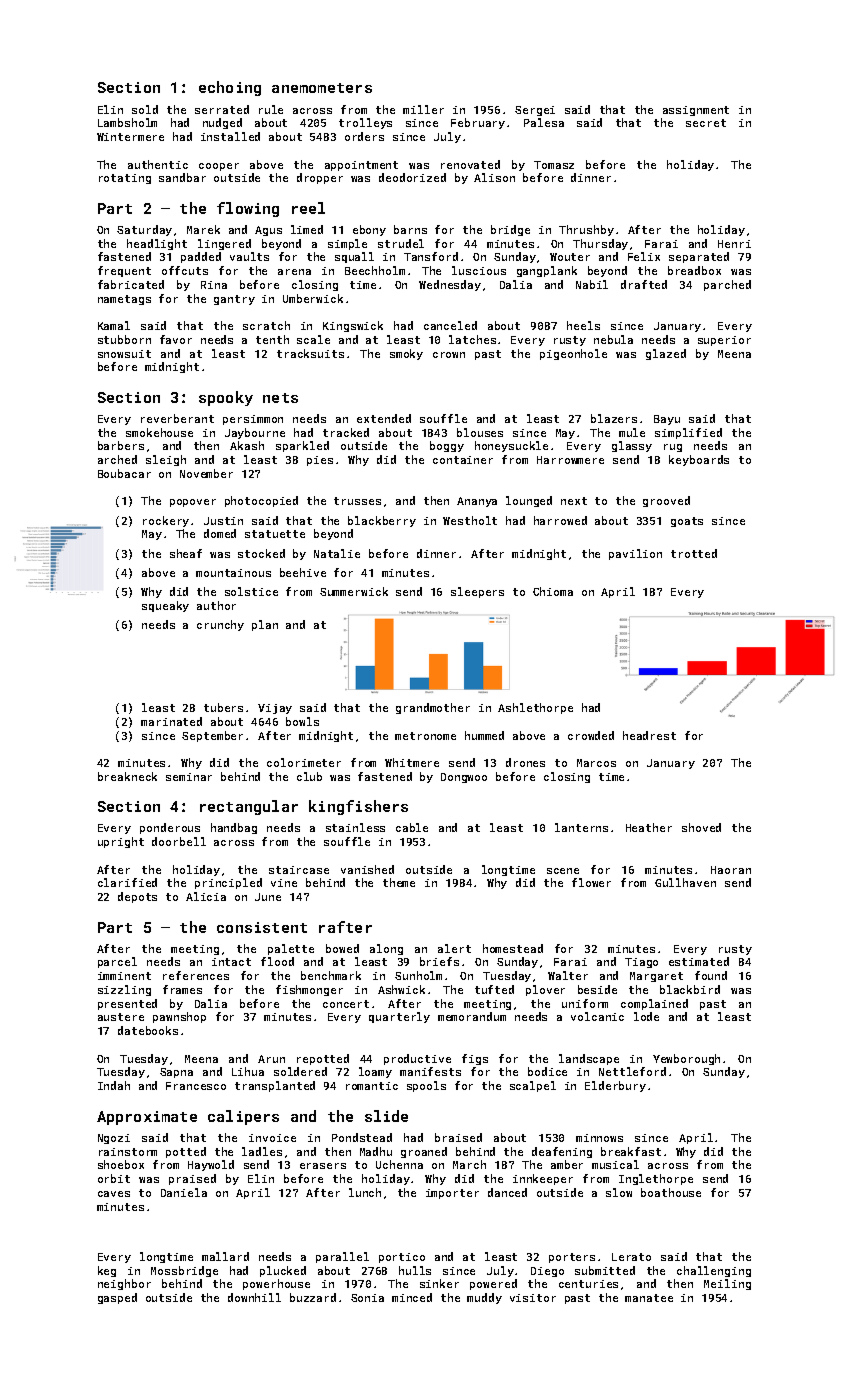 The height and width of the image is (1400, 849). What do you see at coordinates (696, 111) in the image?
I see `assignment` at bounding box center [696, 111].
